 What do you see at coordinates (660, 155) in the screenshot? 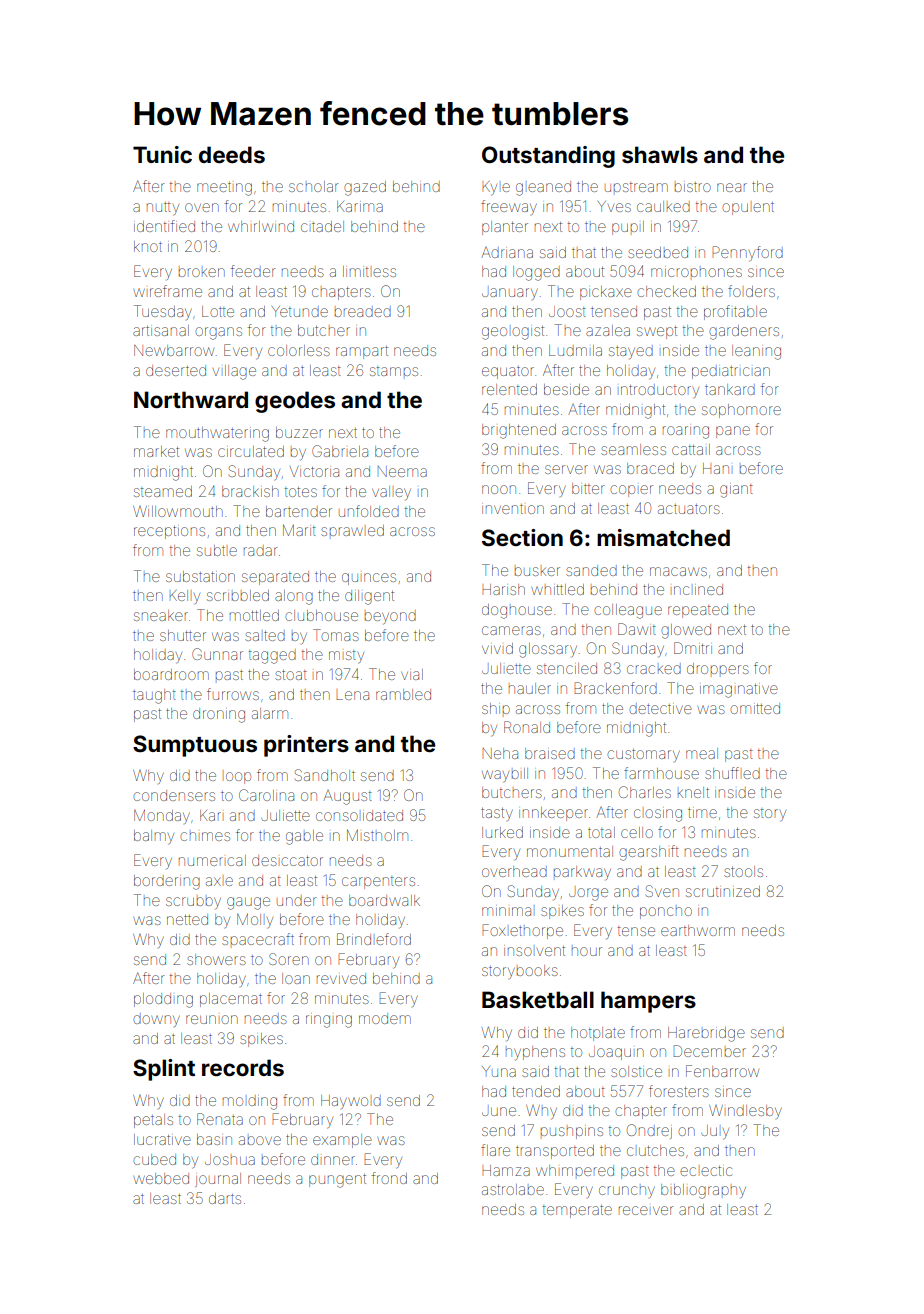
I see `shawls` at bounding box center [660, 155].
